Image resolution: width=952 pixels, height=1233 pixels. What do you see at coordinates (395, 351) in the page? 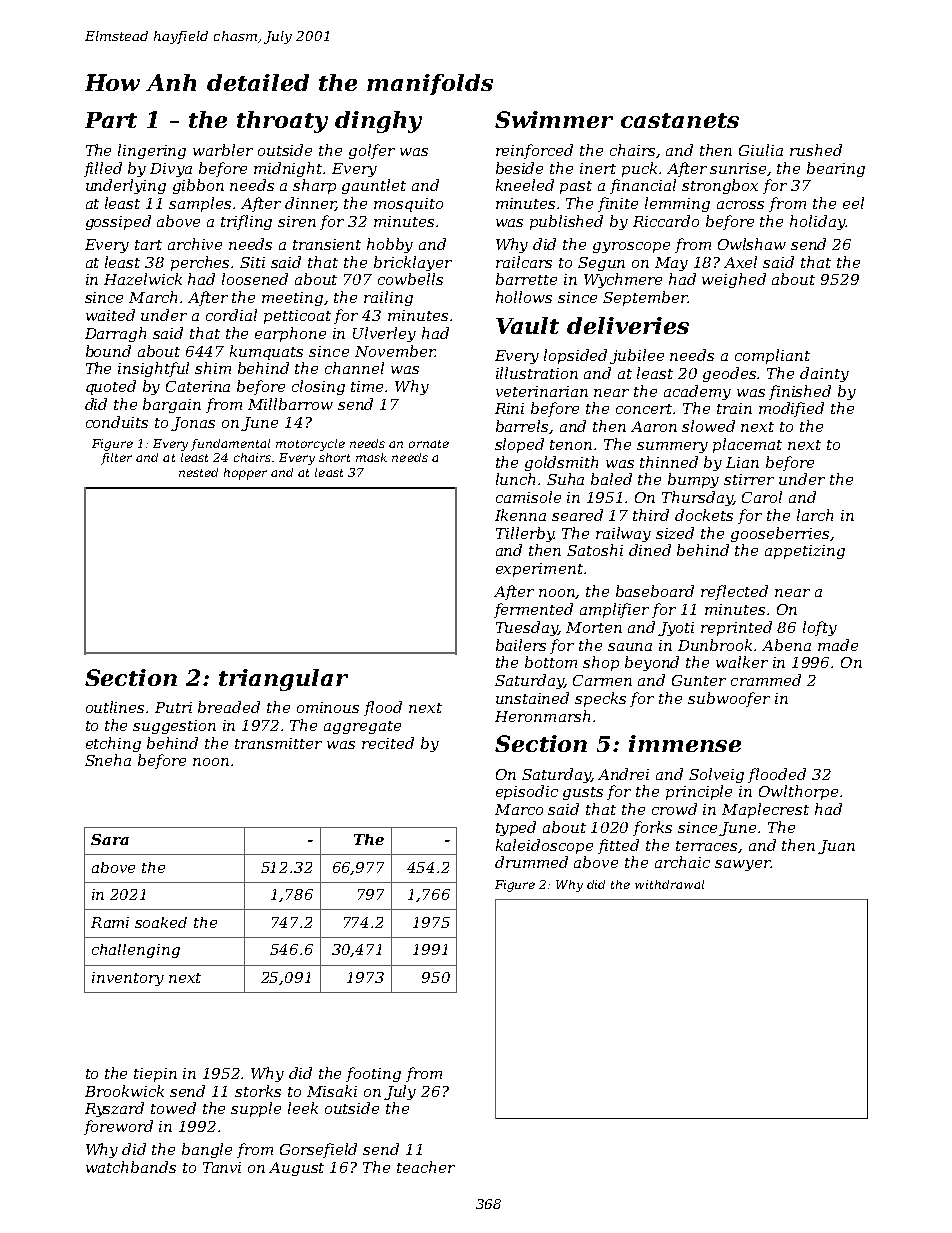
I see `November` at bounding box center [395, 351].
